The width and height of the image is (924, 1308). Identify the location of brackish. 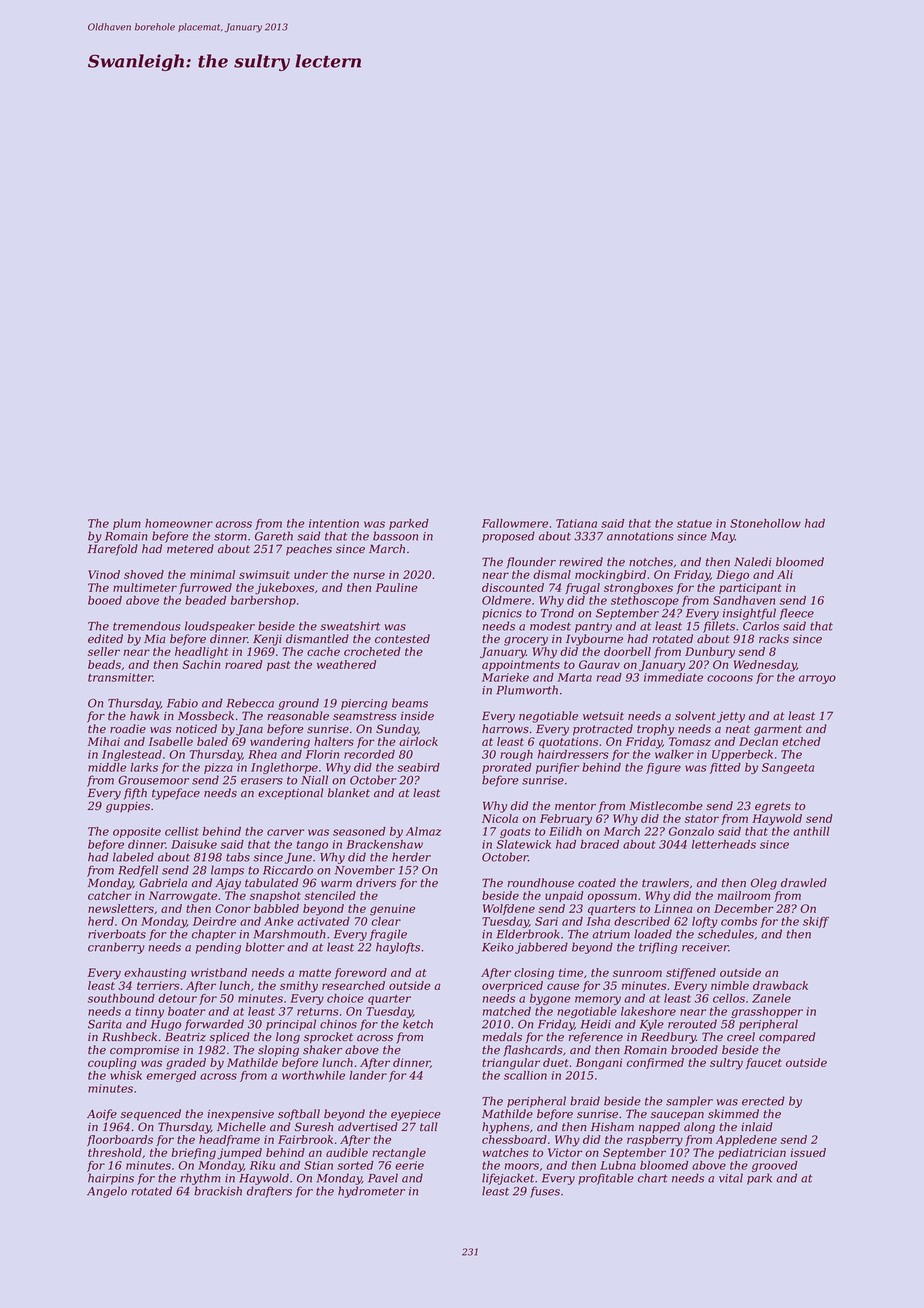
(218, 1191).
